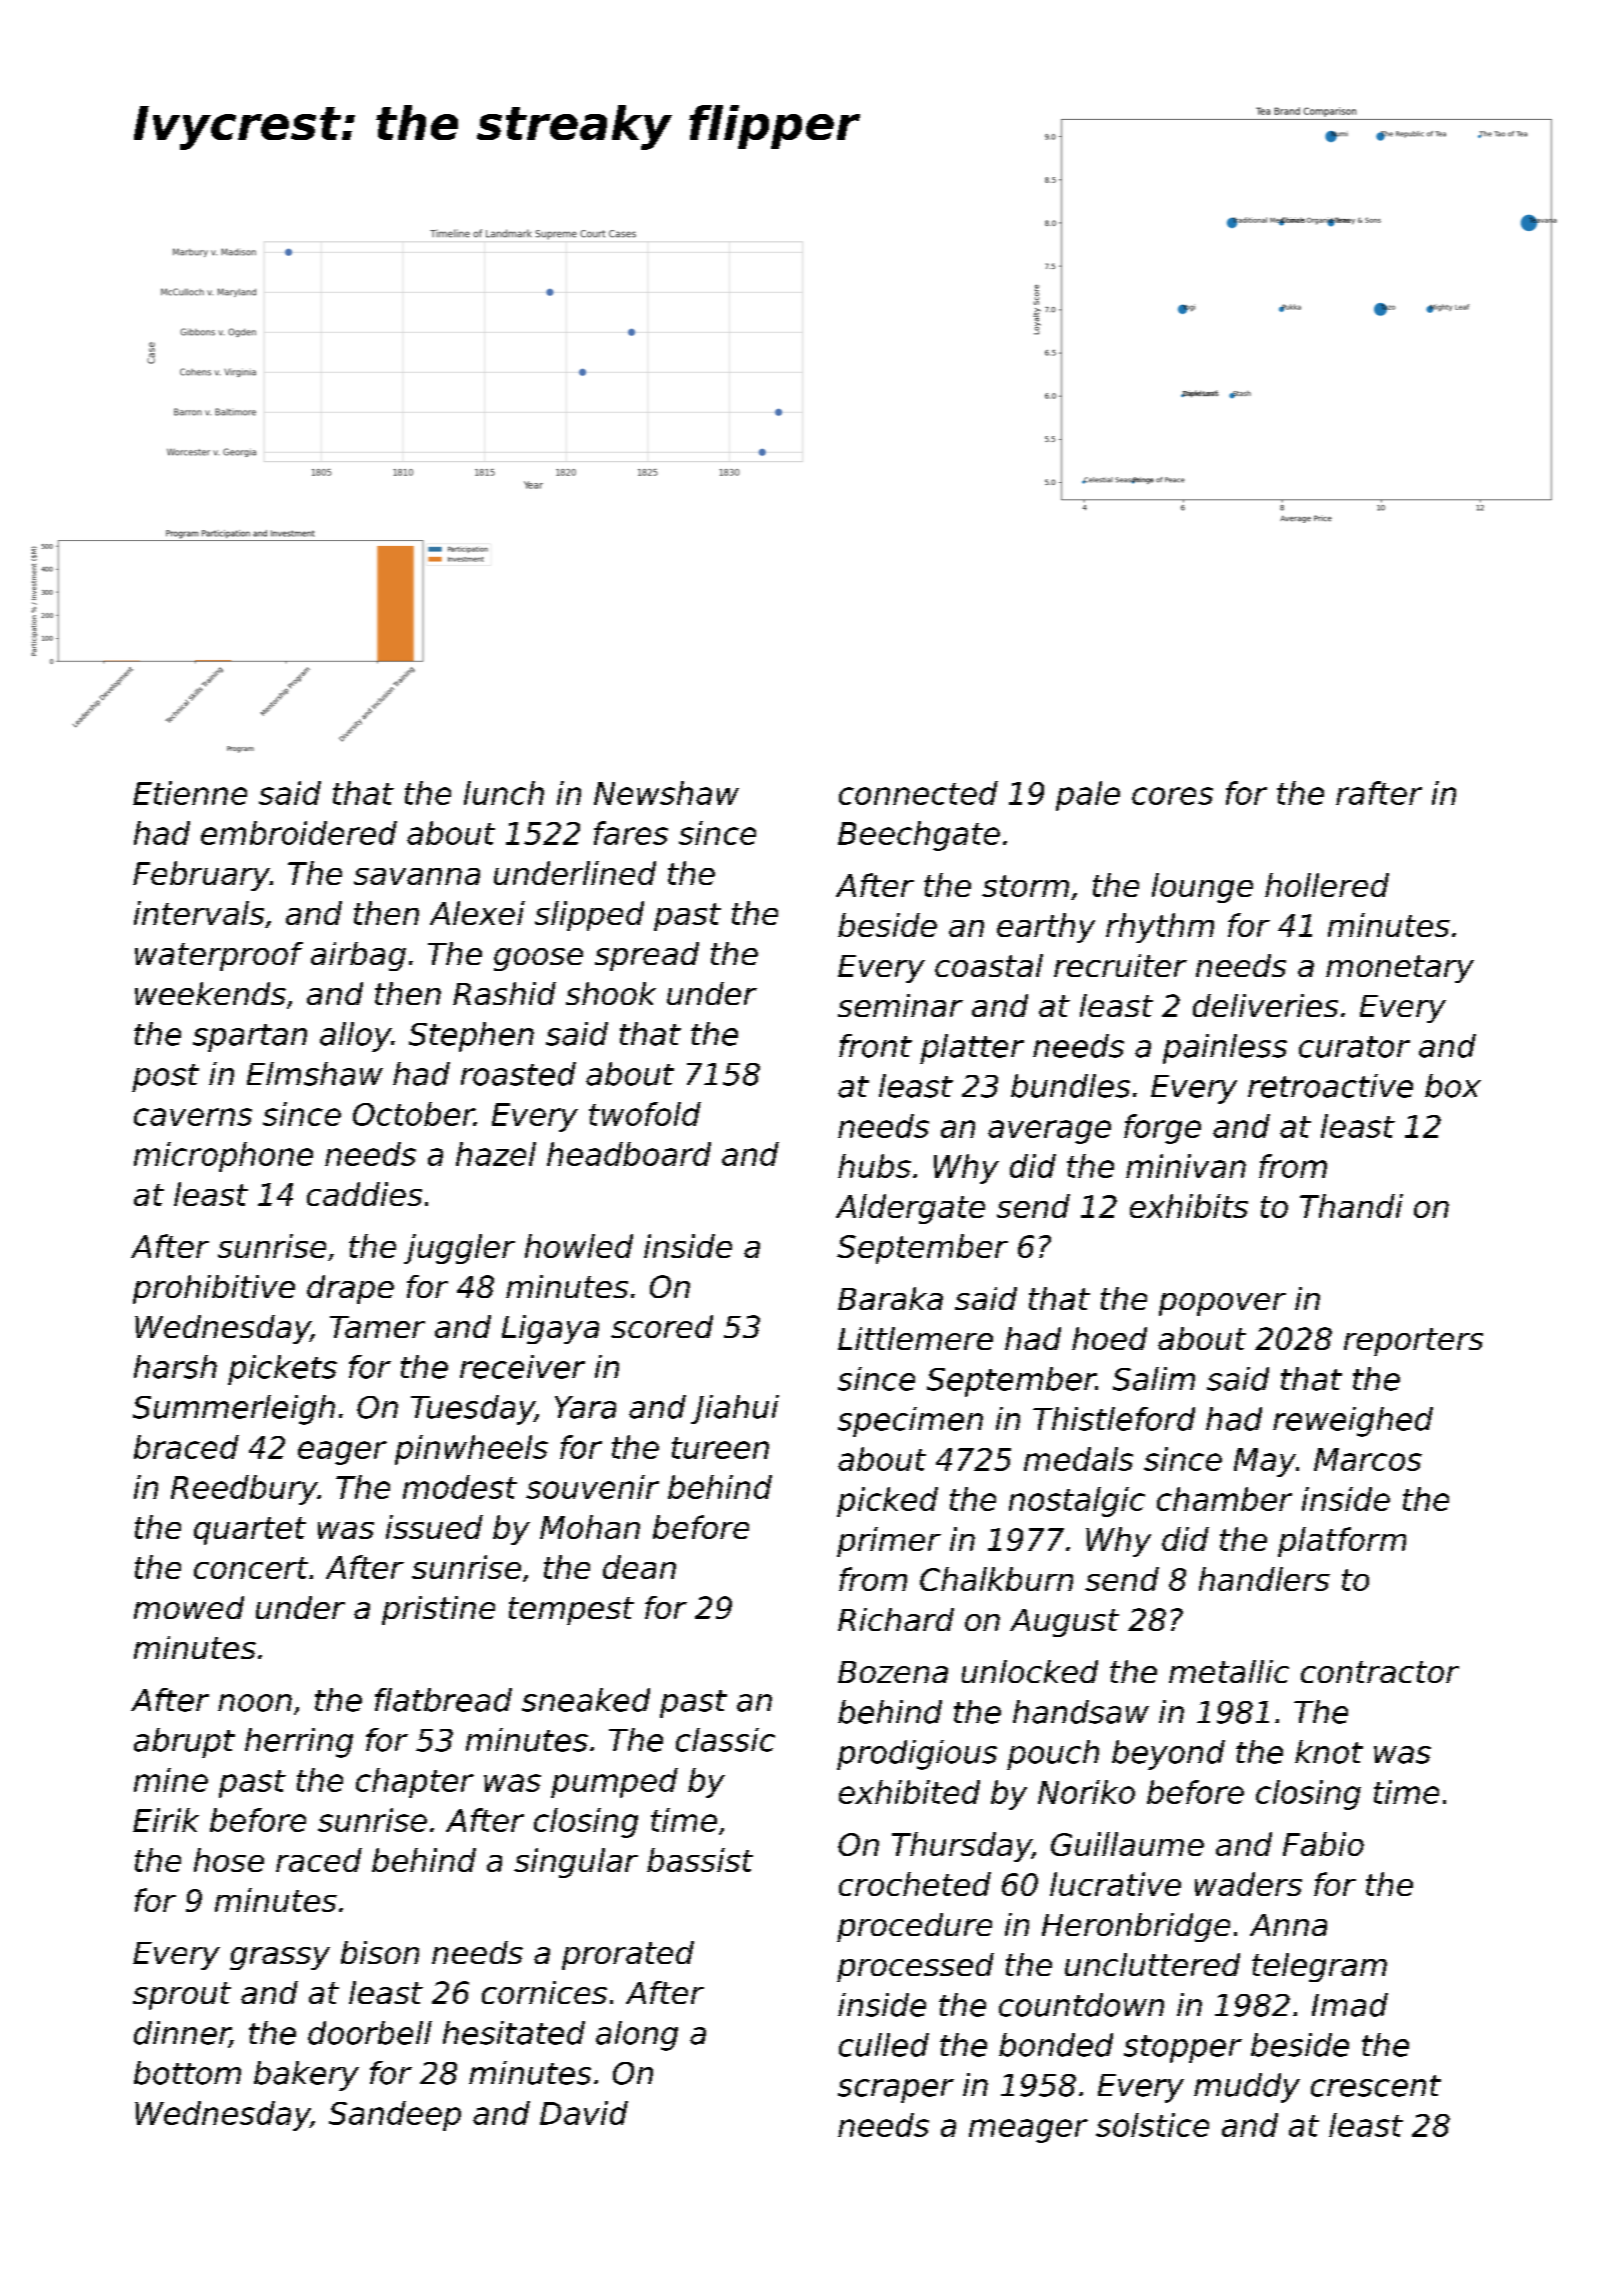  What do you see at coordinates (496, 1154) in the document?
I see `hazel` at bounding box center [496, 1154].
